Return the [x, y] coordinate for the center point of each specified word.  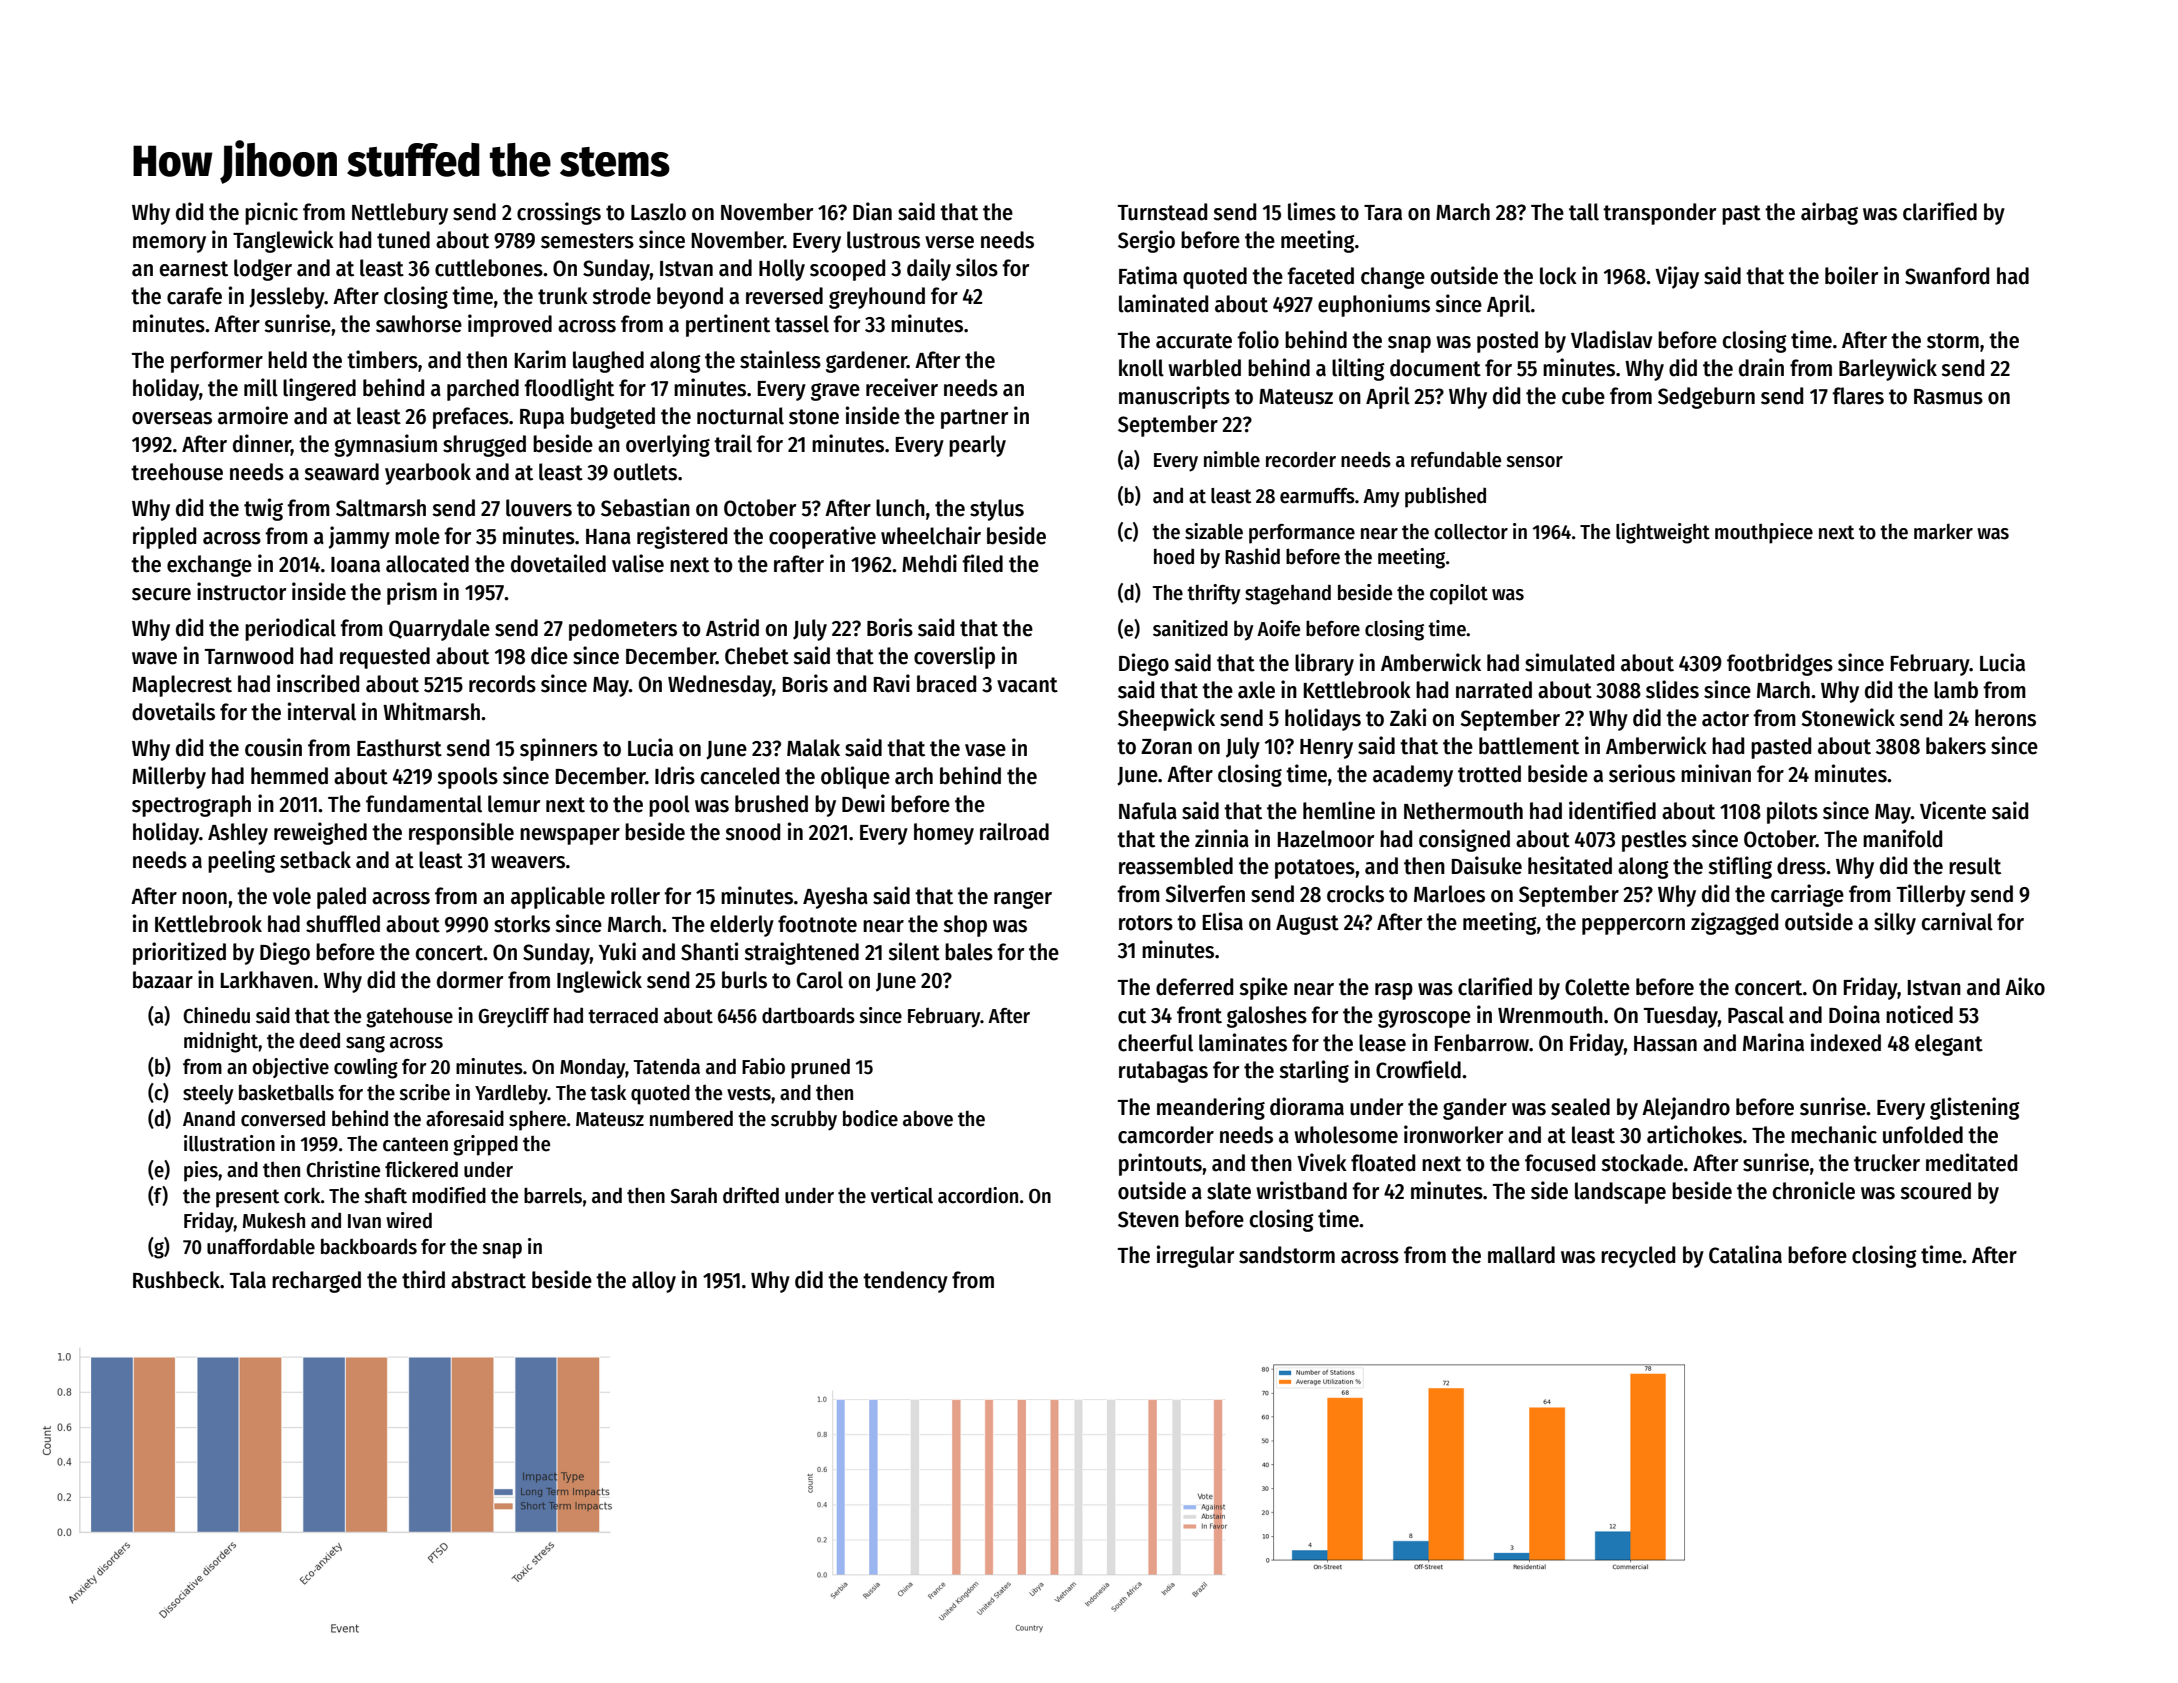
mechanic [1834, 1134]
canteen [415, 1144]
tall [1584, 212]
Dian [872, 211]
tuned [403, 240]
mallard [1521, 1255]
